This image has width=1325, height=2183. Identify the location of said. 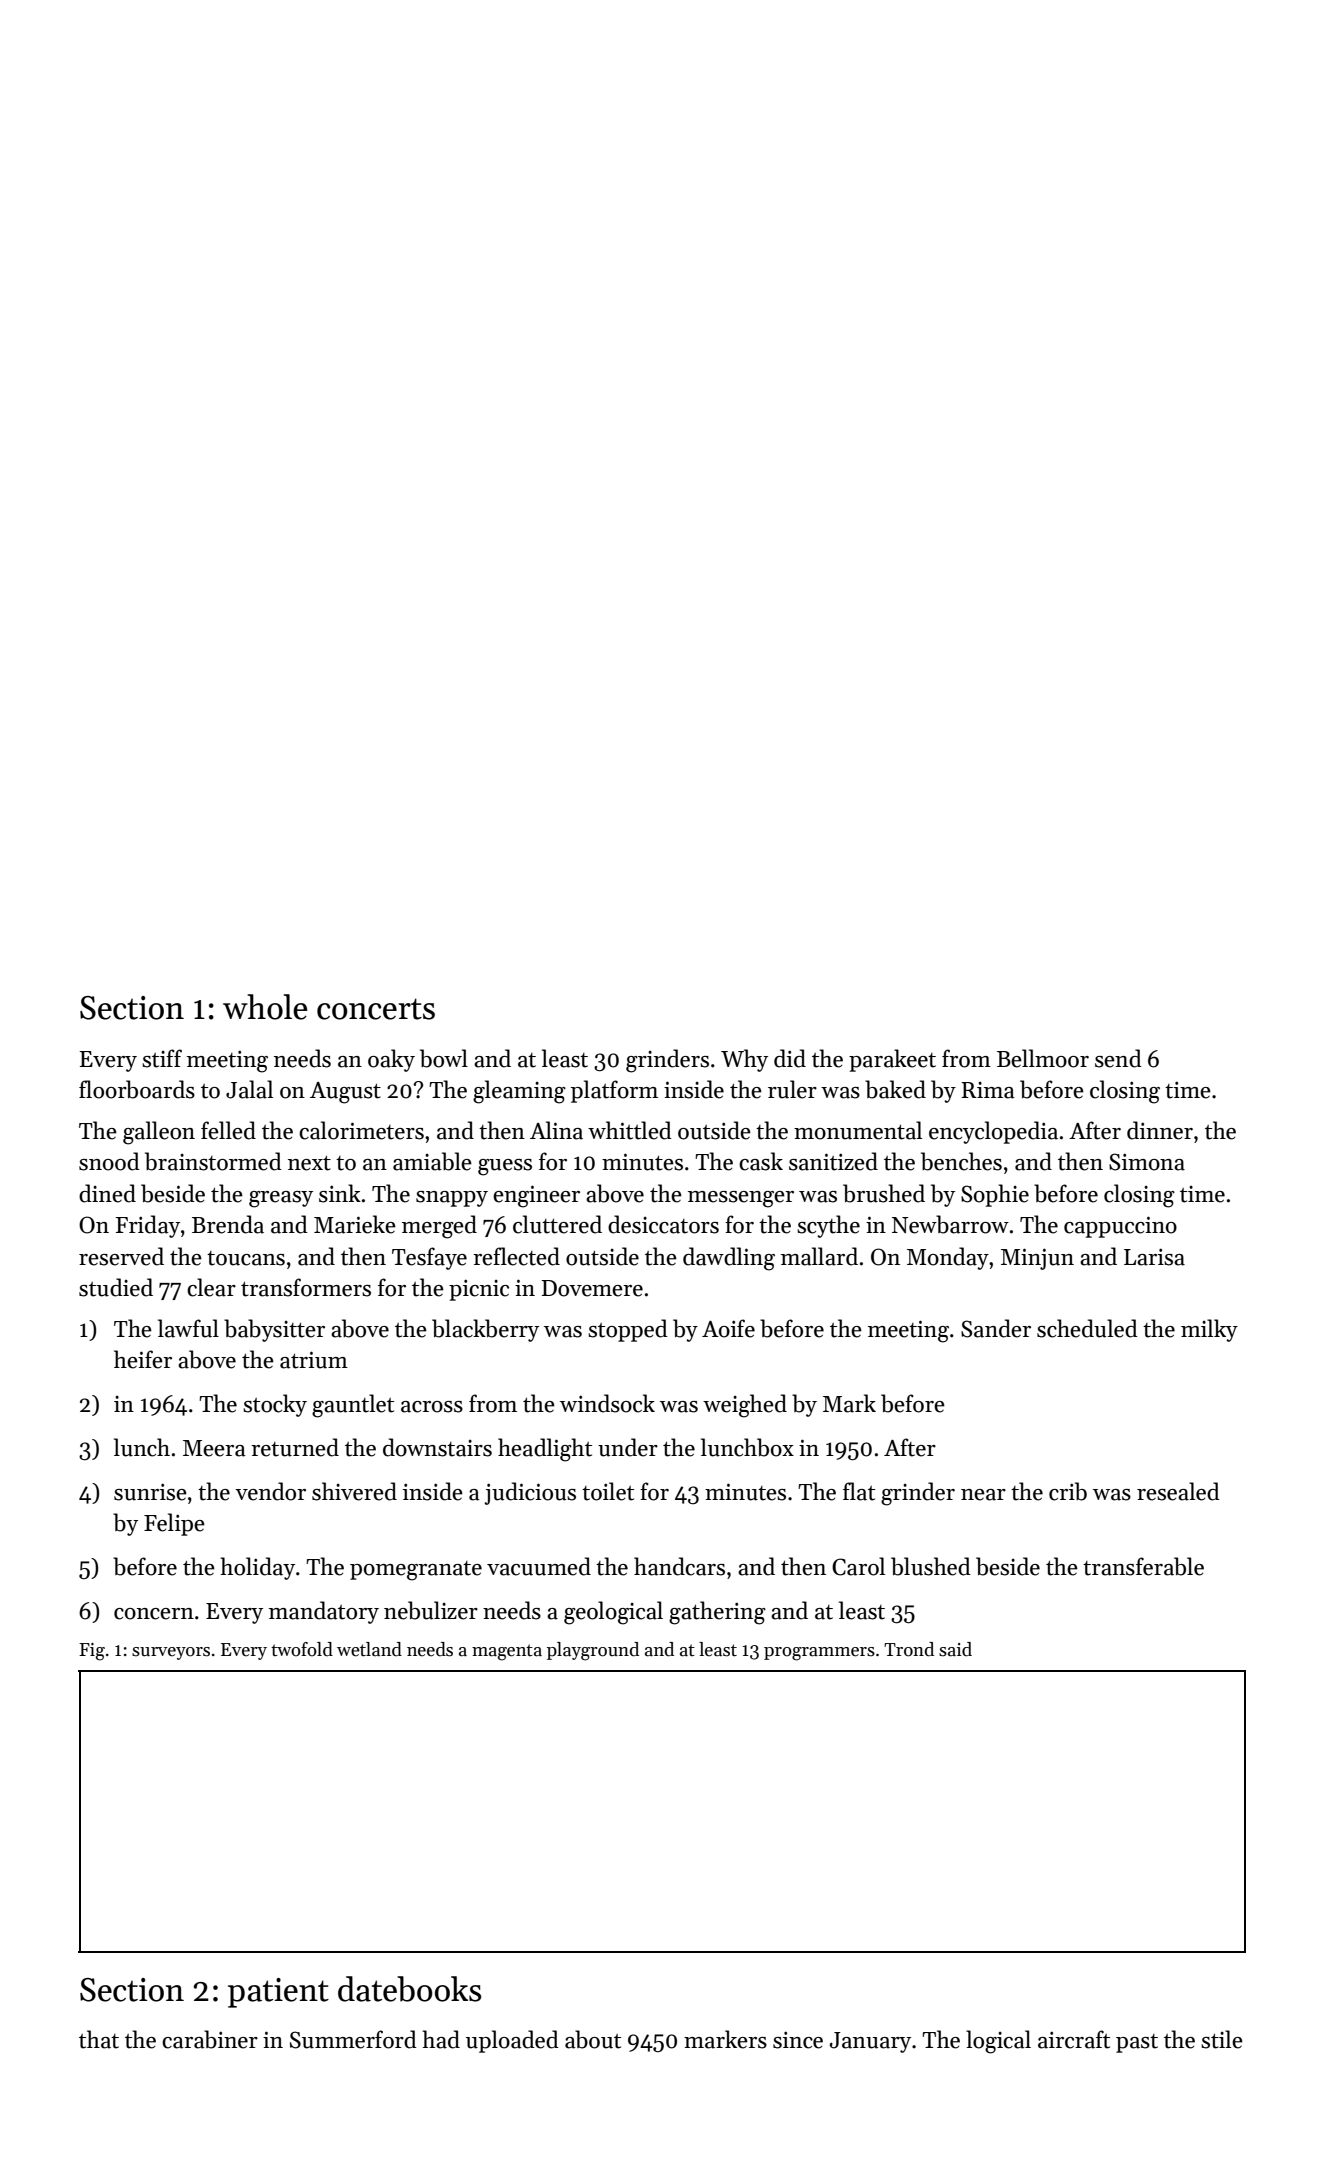
(955, 1649).
